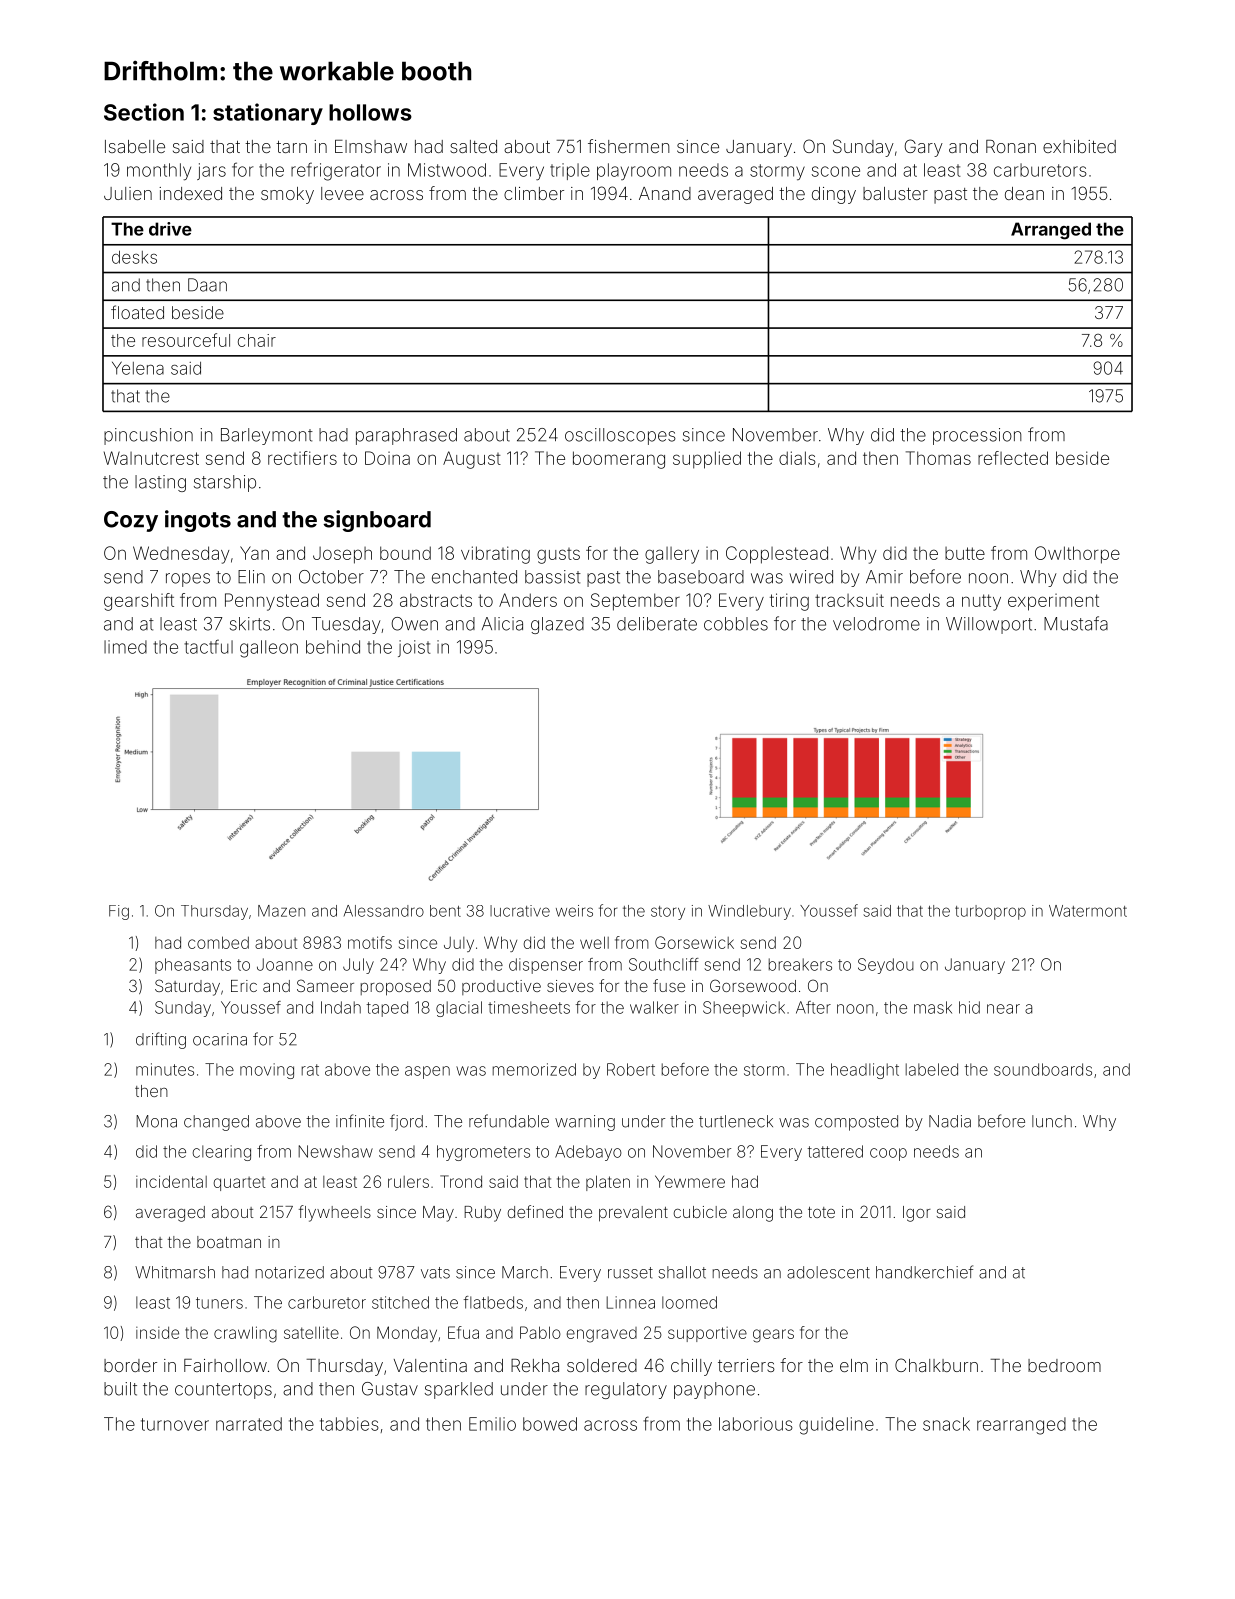 The height and width of the page is (1599, 1235). Describe the element at coordinates (370, 112) in the page. I see `hollows` at that location.
